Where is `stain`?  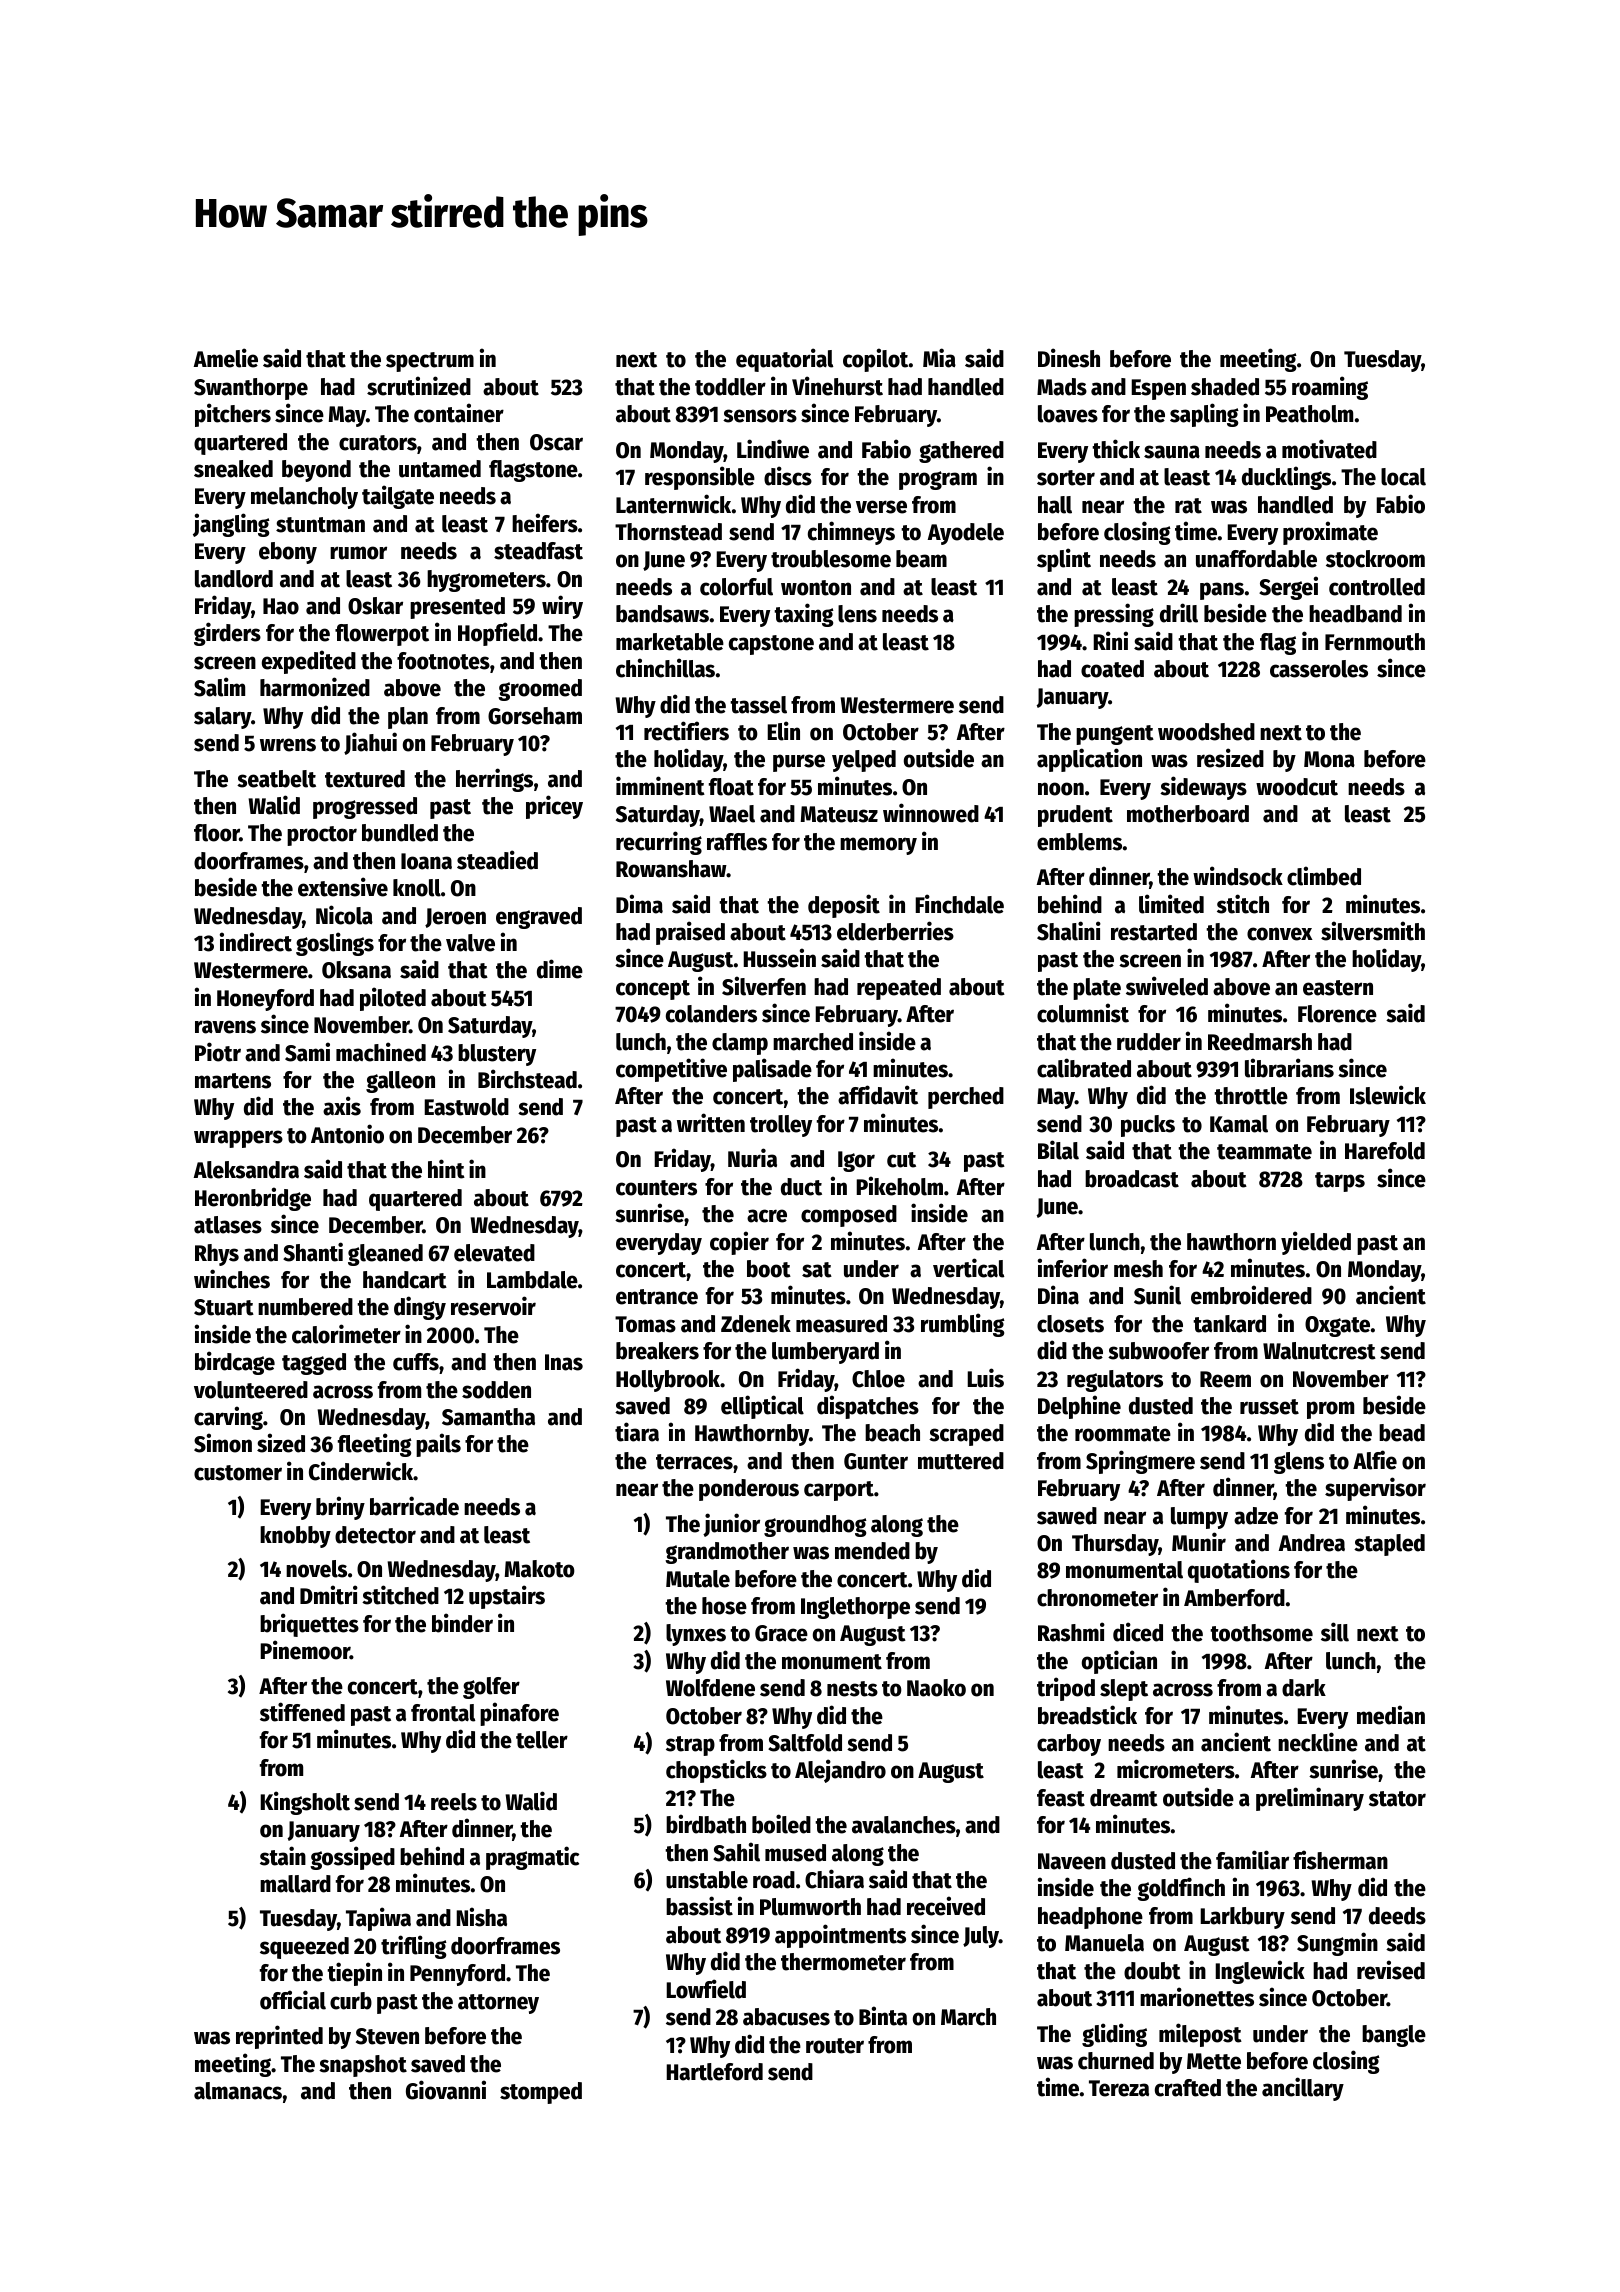
stain is located at coordinates (283, 1856).
